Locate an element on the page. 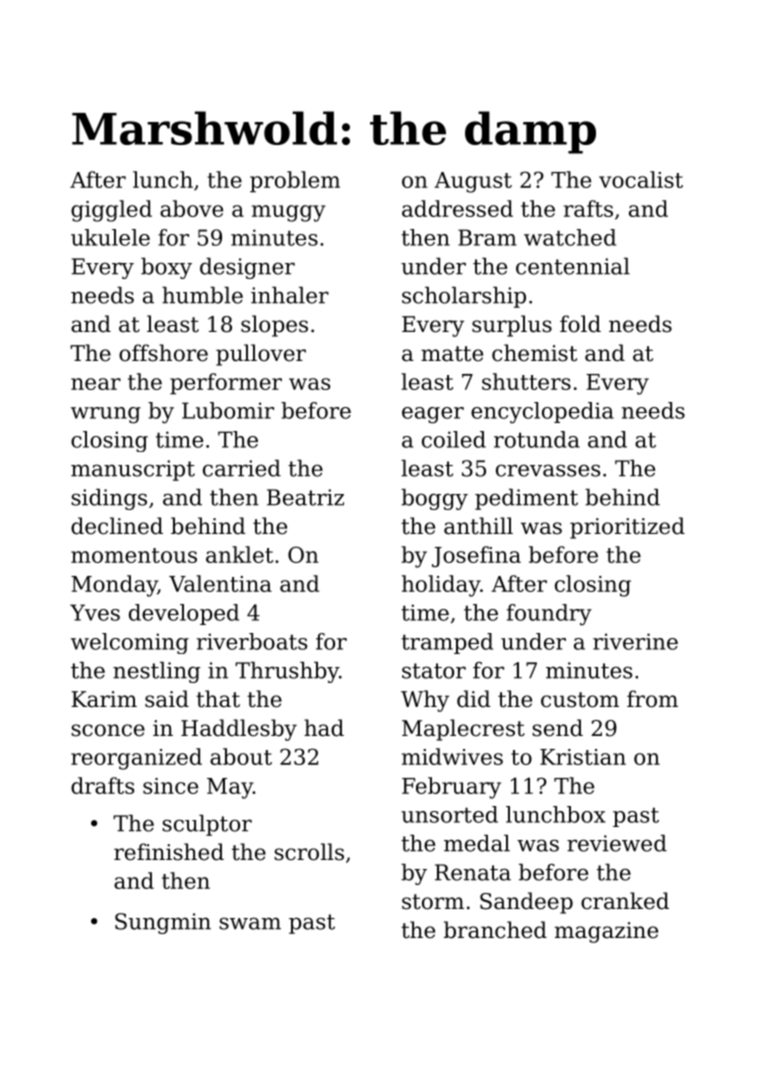 The height and width of the document is (1076, 758). swam is located at coordinates (250, 923).
